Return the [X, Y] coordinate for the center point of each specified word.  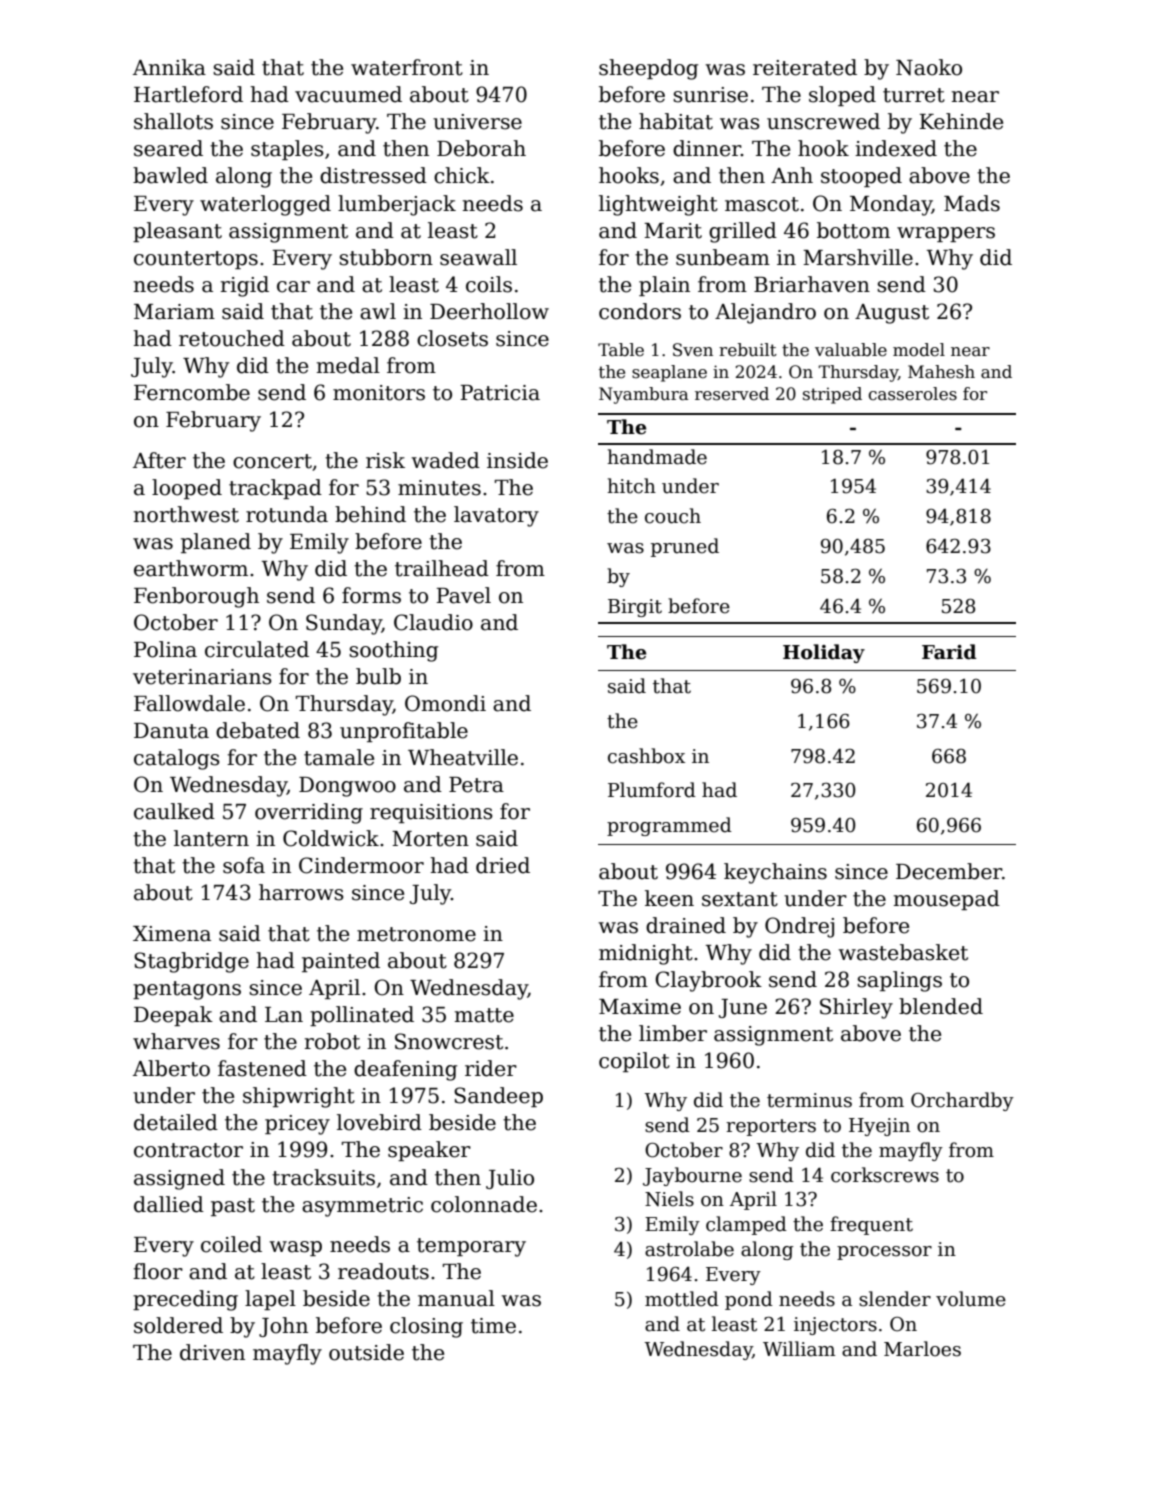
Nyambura [644, 395]
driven [212, 1352]
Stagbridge [191, 962]
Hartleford [188, 94]
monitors [379, 393]
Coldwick [331, 838]
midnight [646, 954]
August [892, 314]
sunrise [710, 95]
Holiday [824, 653]
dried [503, 865]
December [949, 871]
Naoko [929, 67]
